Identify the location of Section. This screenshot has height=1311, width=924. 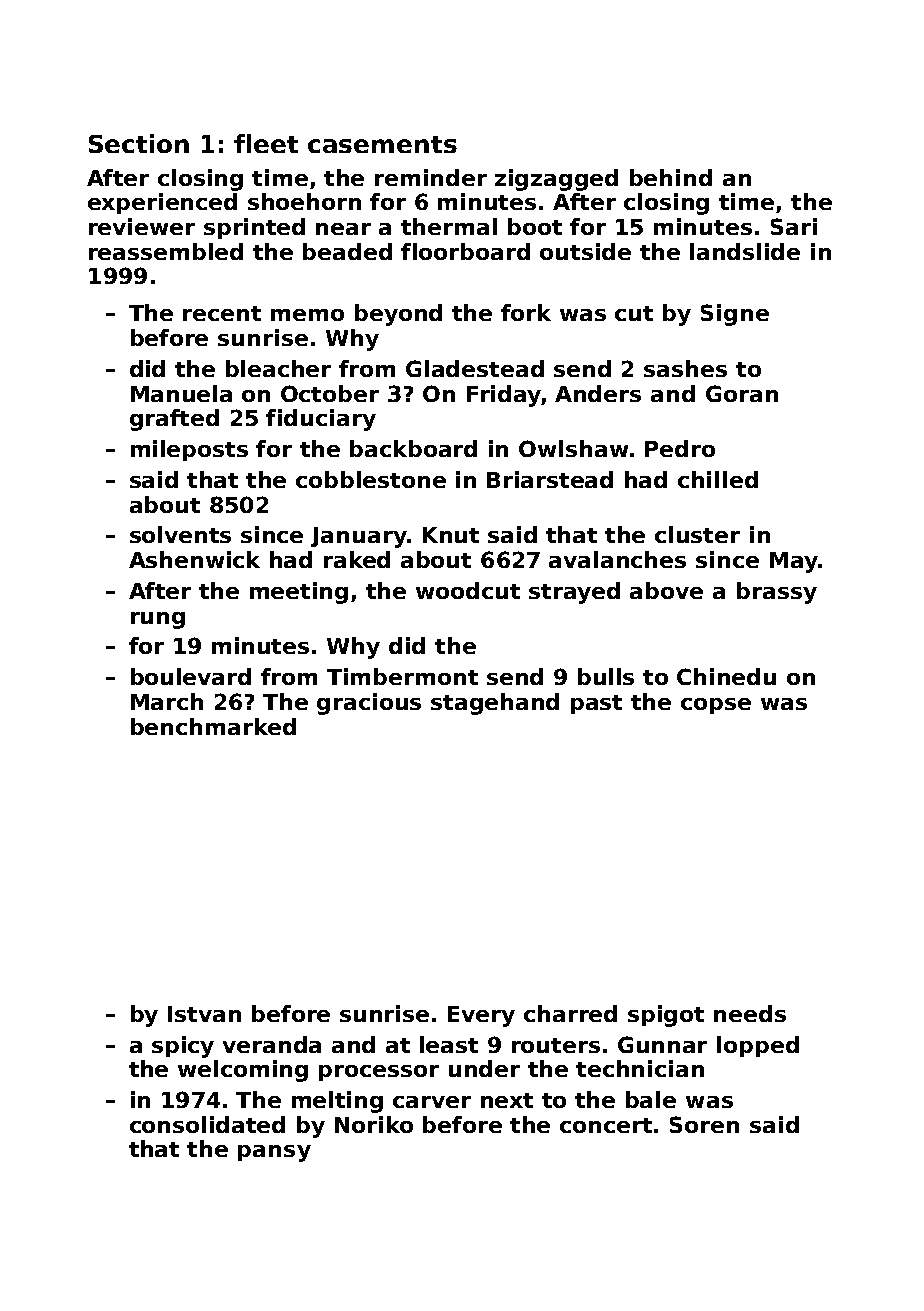
(139, 143).
